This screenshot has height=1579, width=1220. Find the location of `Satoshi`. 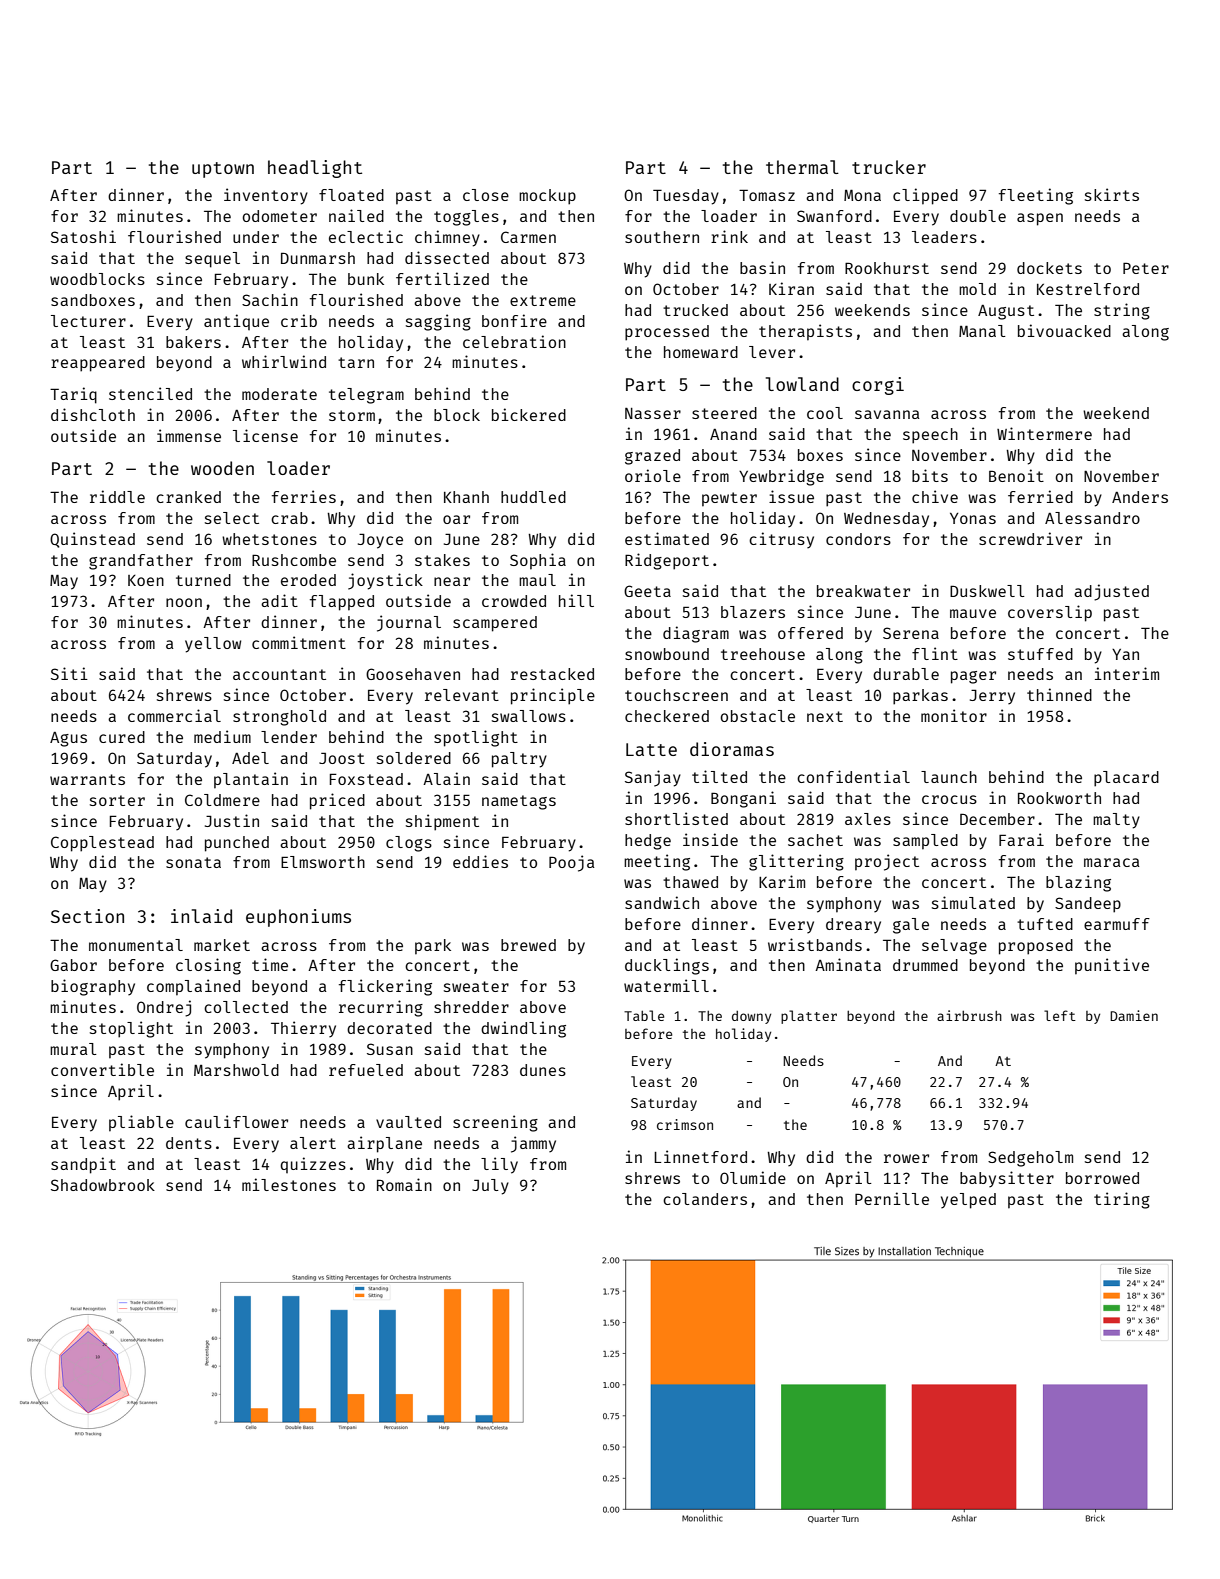

Satoshi is located at coordinates (83, 236).
